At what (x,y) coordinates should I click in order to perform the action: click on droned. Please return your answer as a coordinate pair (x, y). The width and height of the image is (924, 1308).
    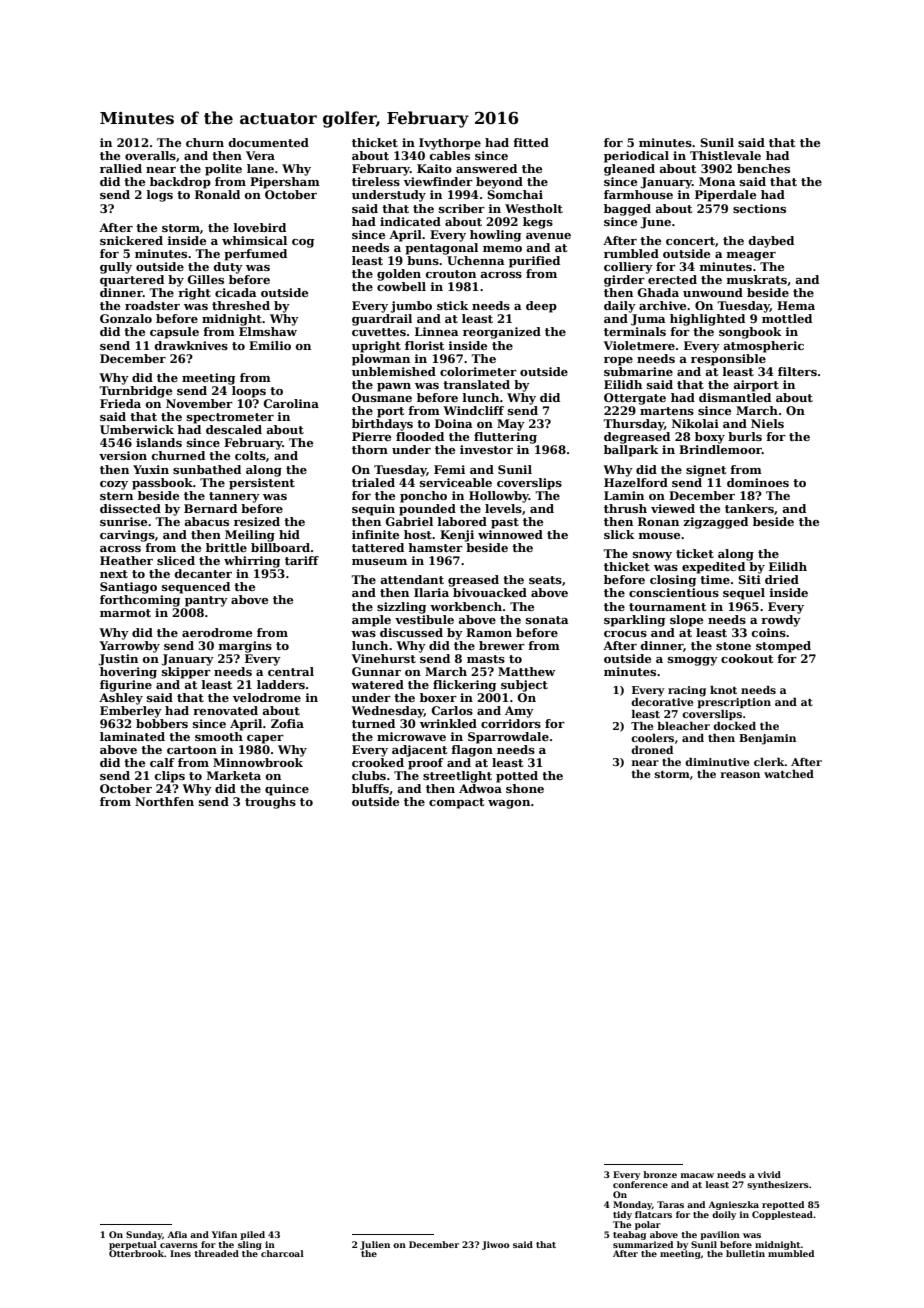
    Looking at the image, I should click on (652, 750).
